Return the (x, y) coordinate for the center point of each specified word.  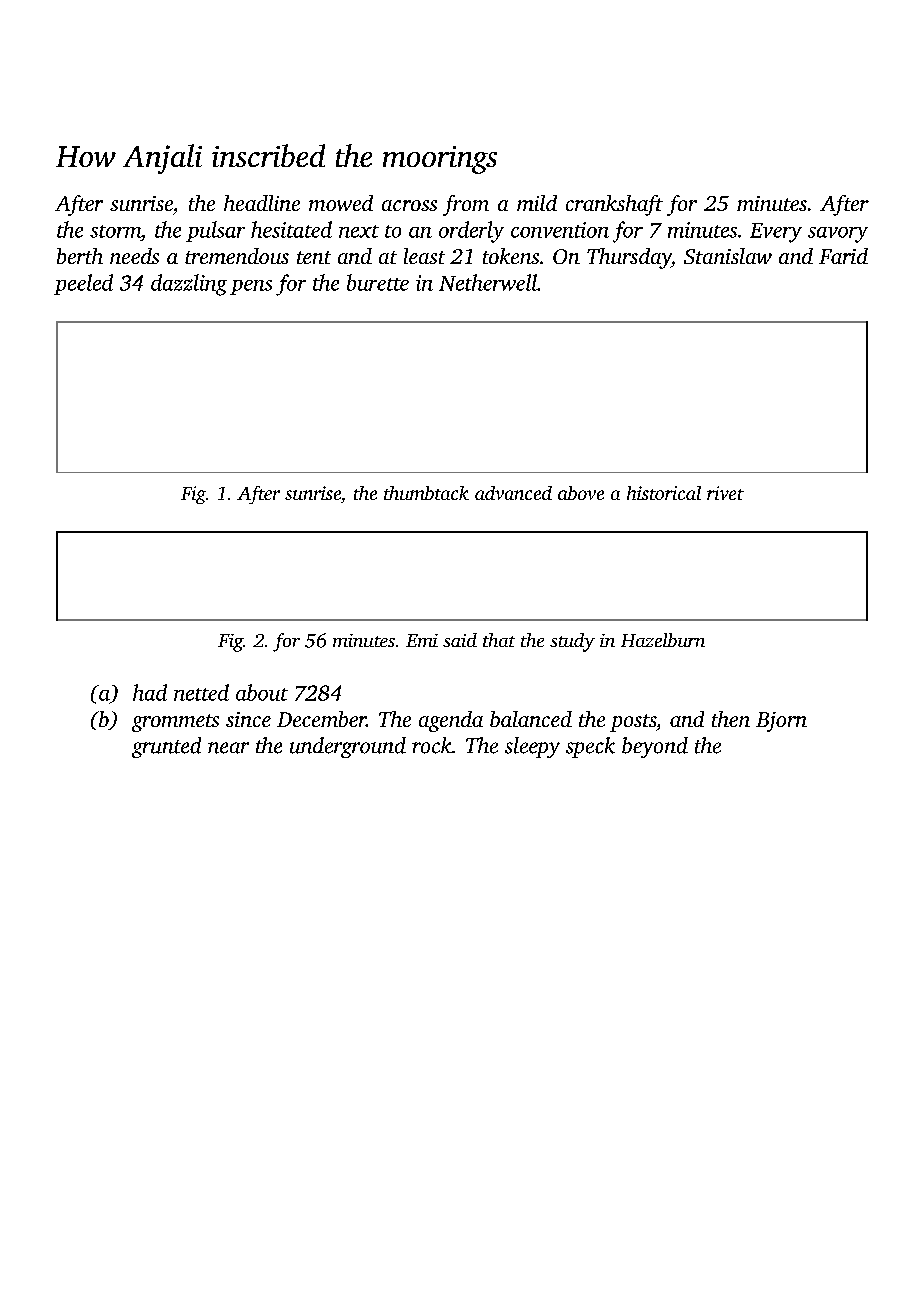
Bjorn (781, 722)
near (228, 748)
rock (432, 745)
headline (262, 203)
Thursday (629, 258)
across (409, 205)
